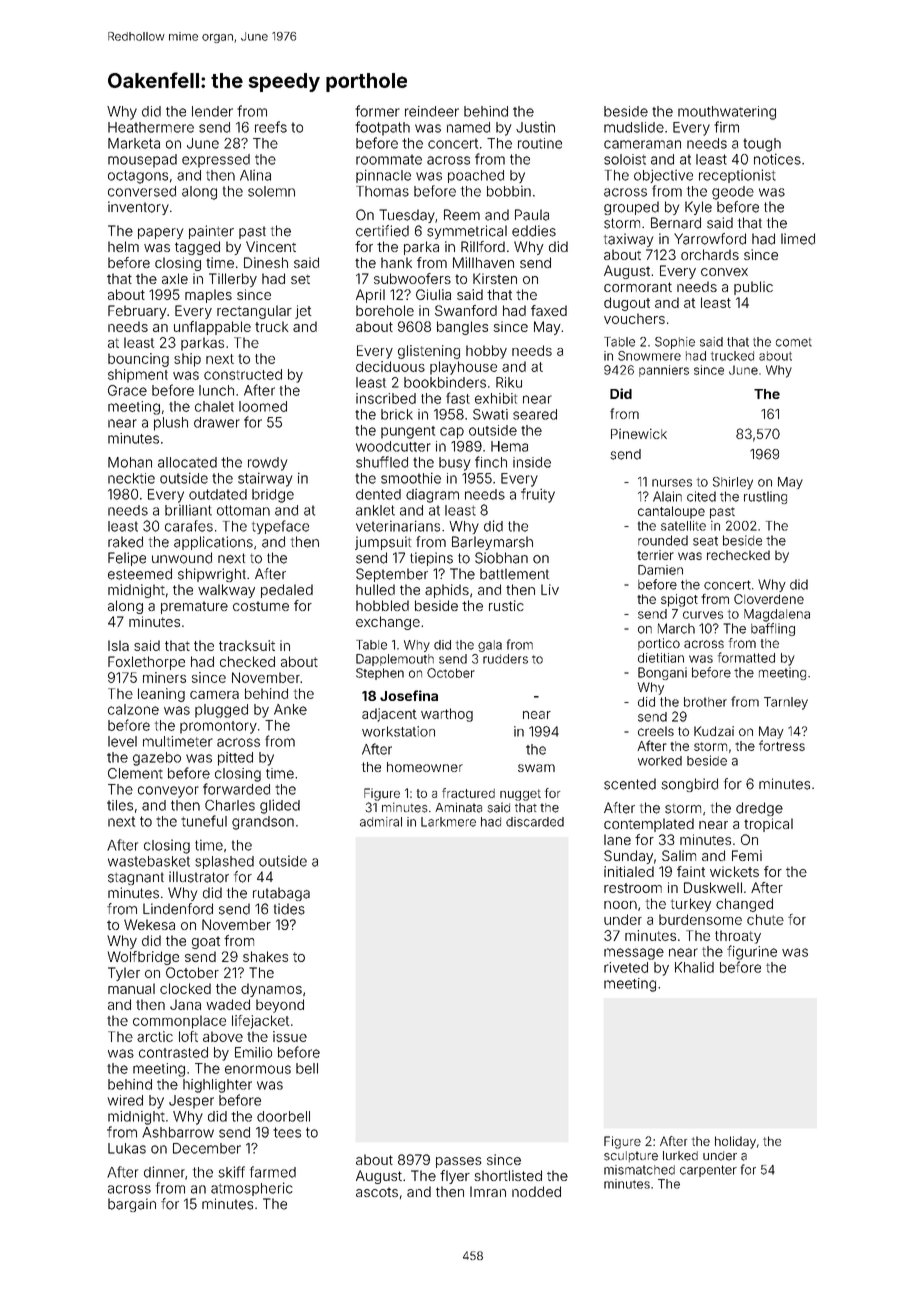  Describe the element at coordinates (492, 543) in the screenshot. I see `Barleymarsh` at that location.
